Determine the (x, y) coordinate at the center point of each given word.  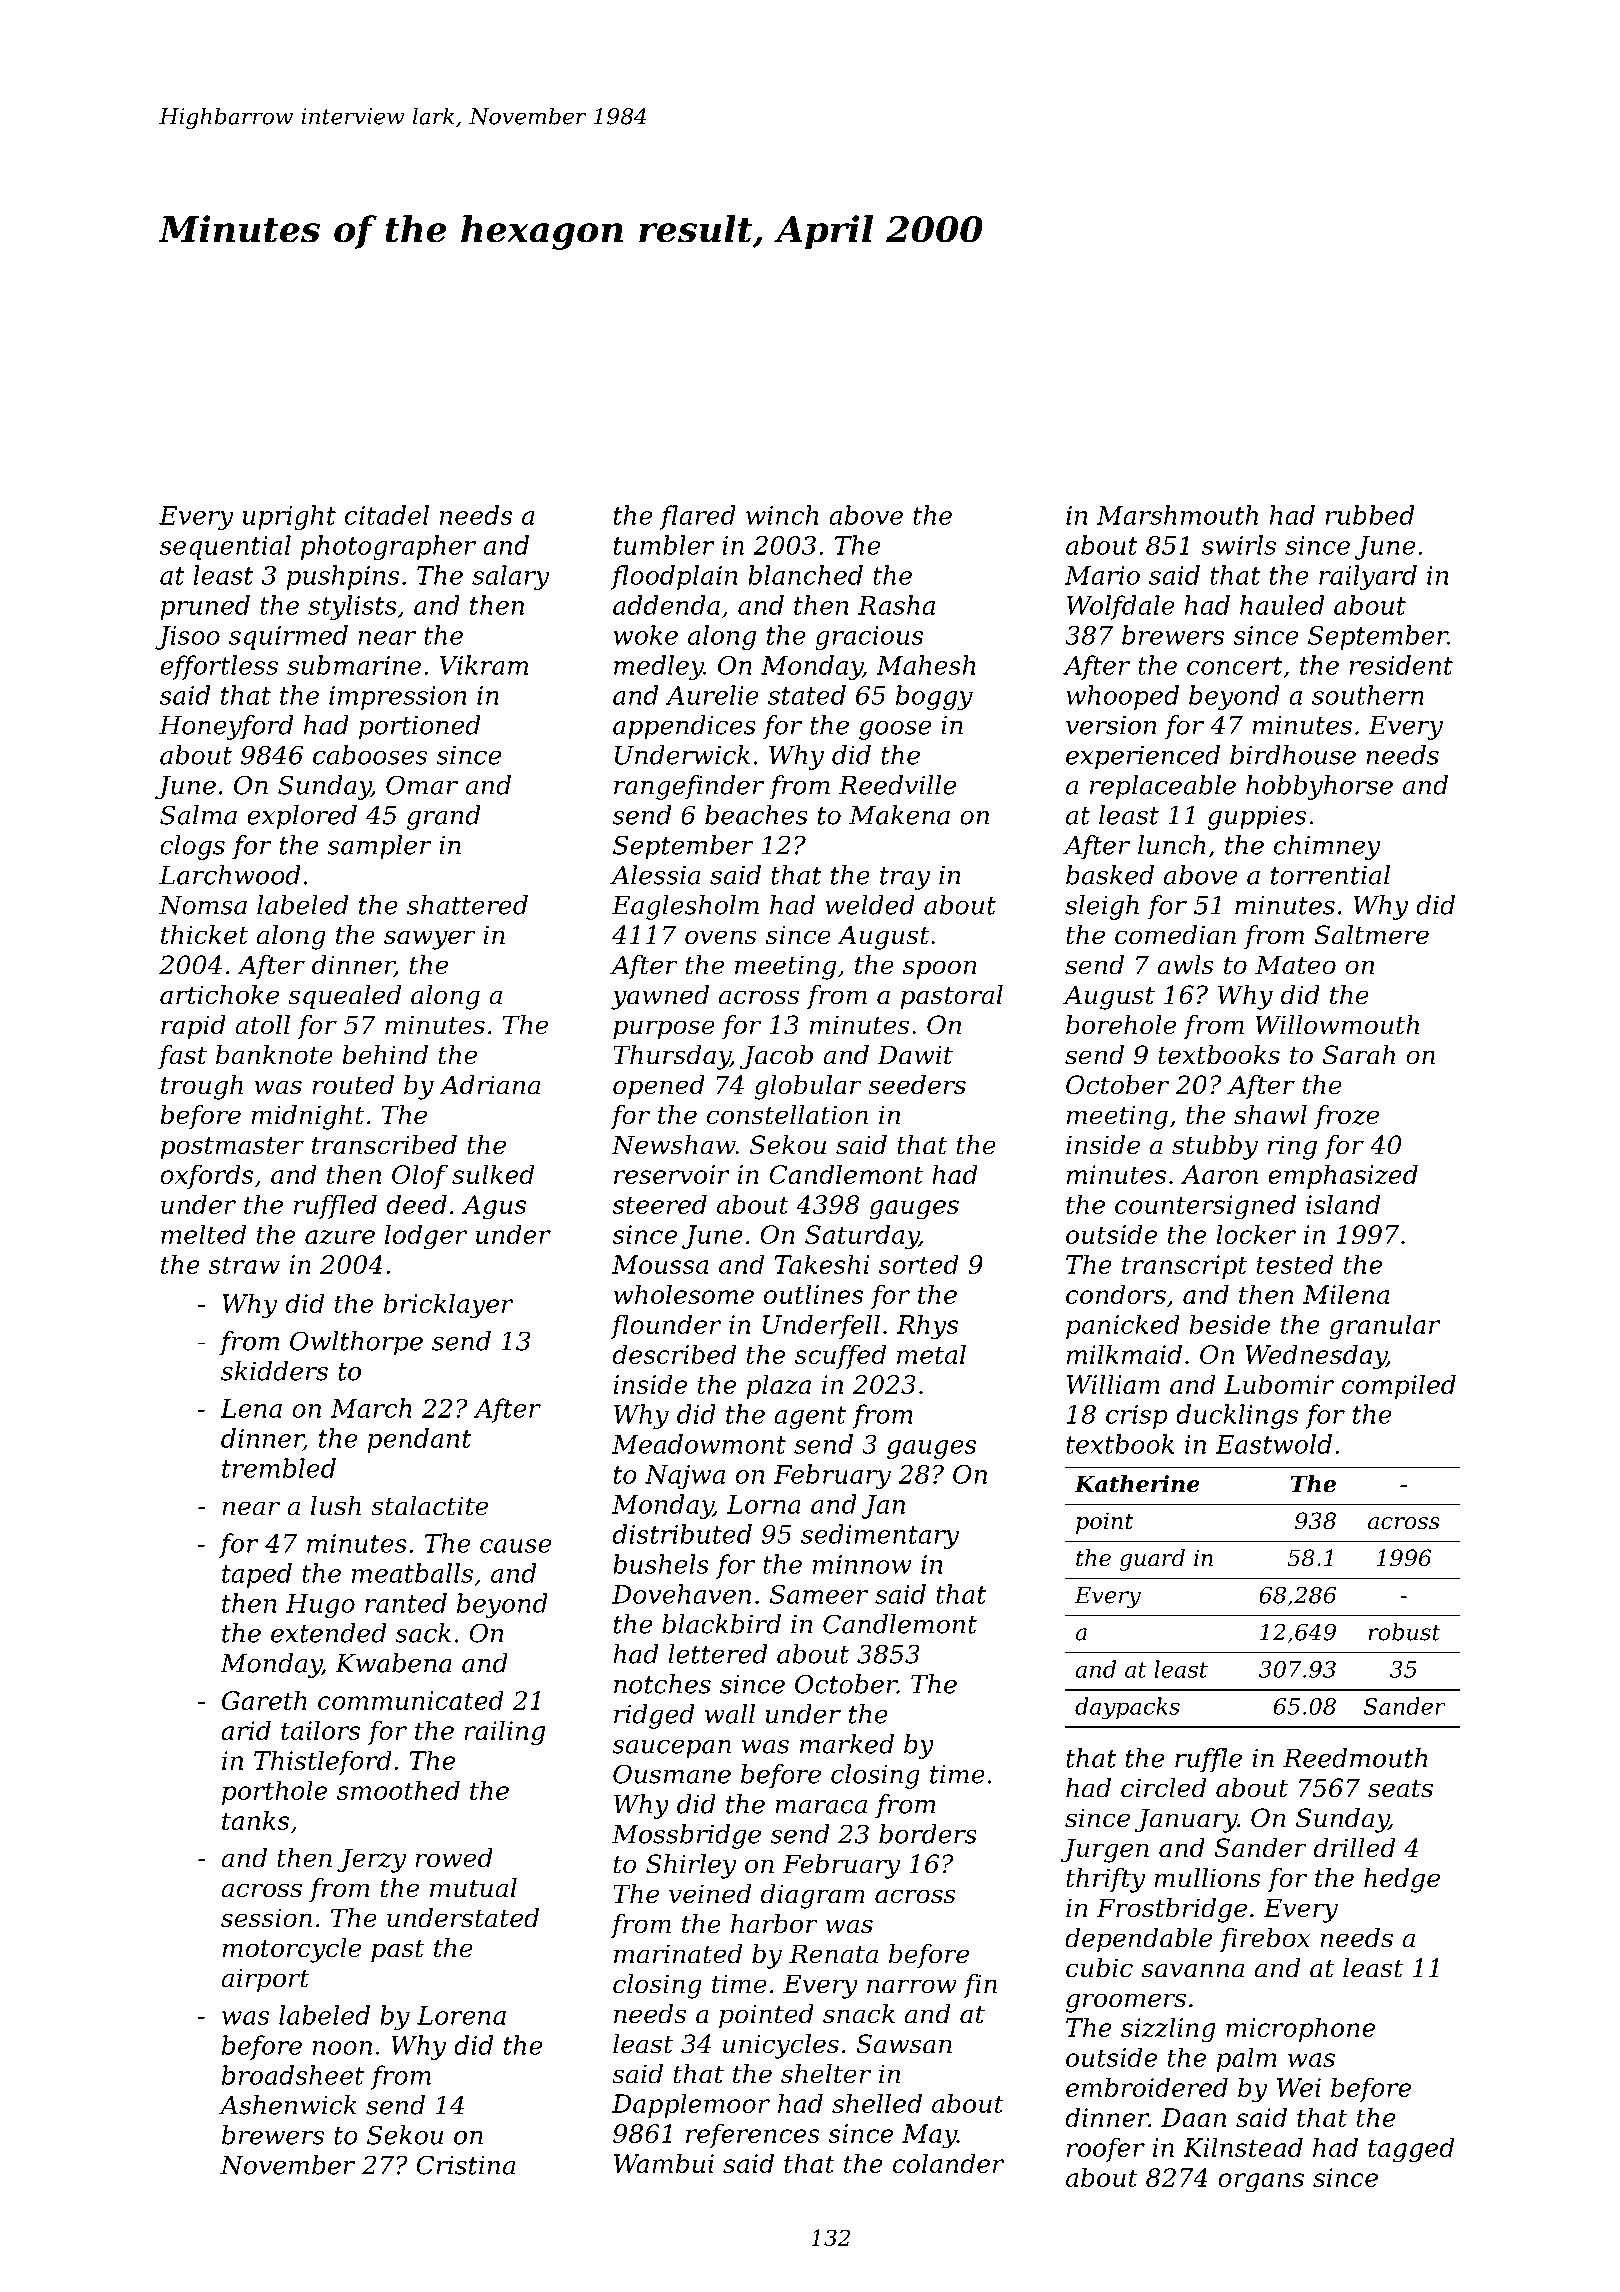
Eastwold (1274, 1444)
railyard (1368, 577)
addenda (666, 605)
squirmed (288, 637)
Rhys (927, 1327)
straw (244, 1265)
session (266, 1918)
